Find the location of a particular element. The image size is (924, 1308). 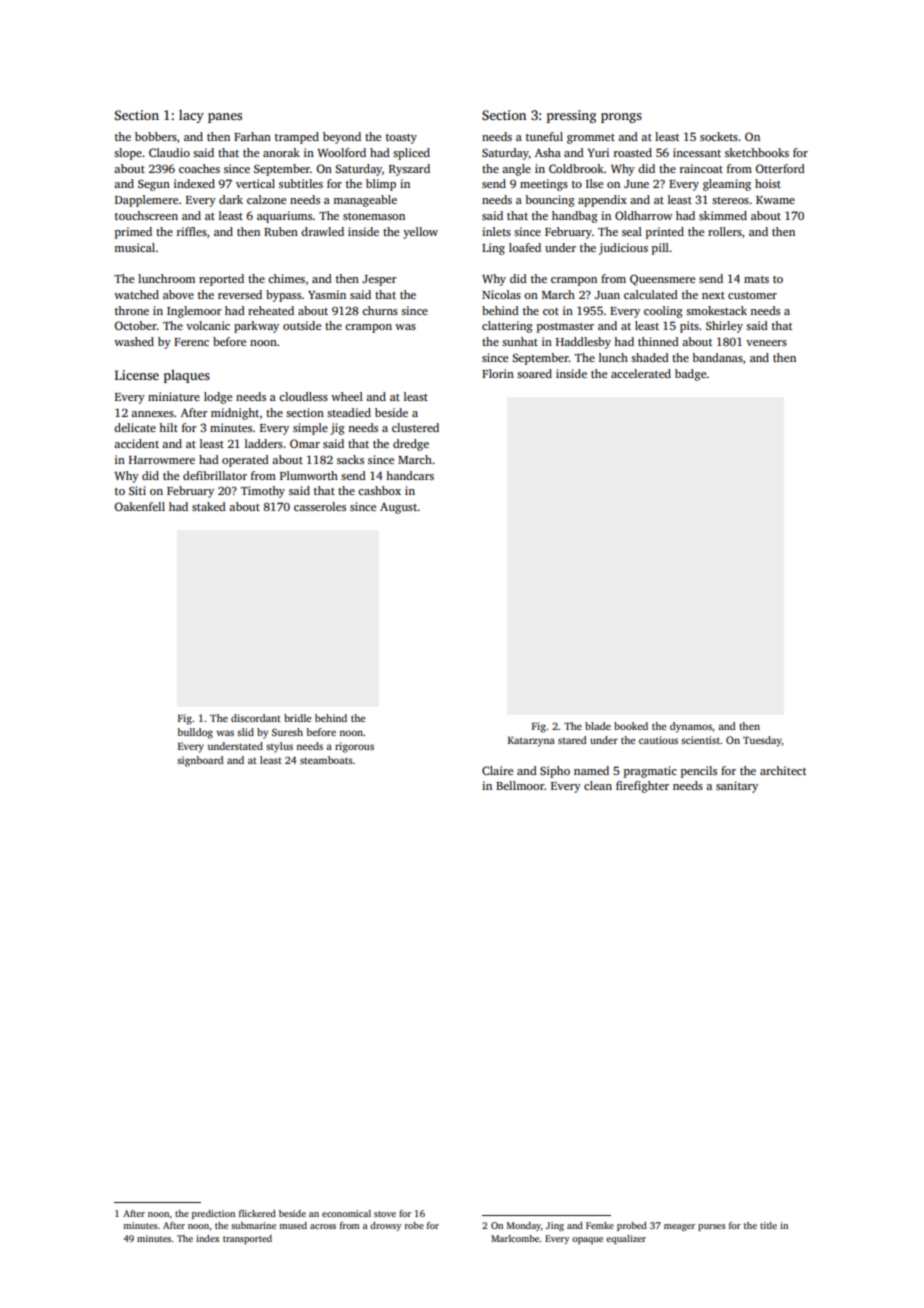

appendix is located at coordinates (602, 201).
